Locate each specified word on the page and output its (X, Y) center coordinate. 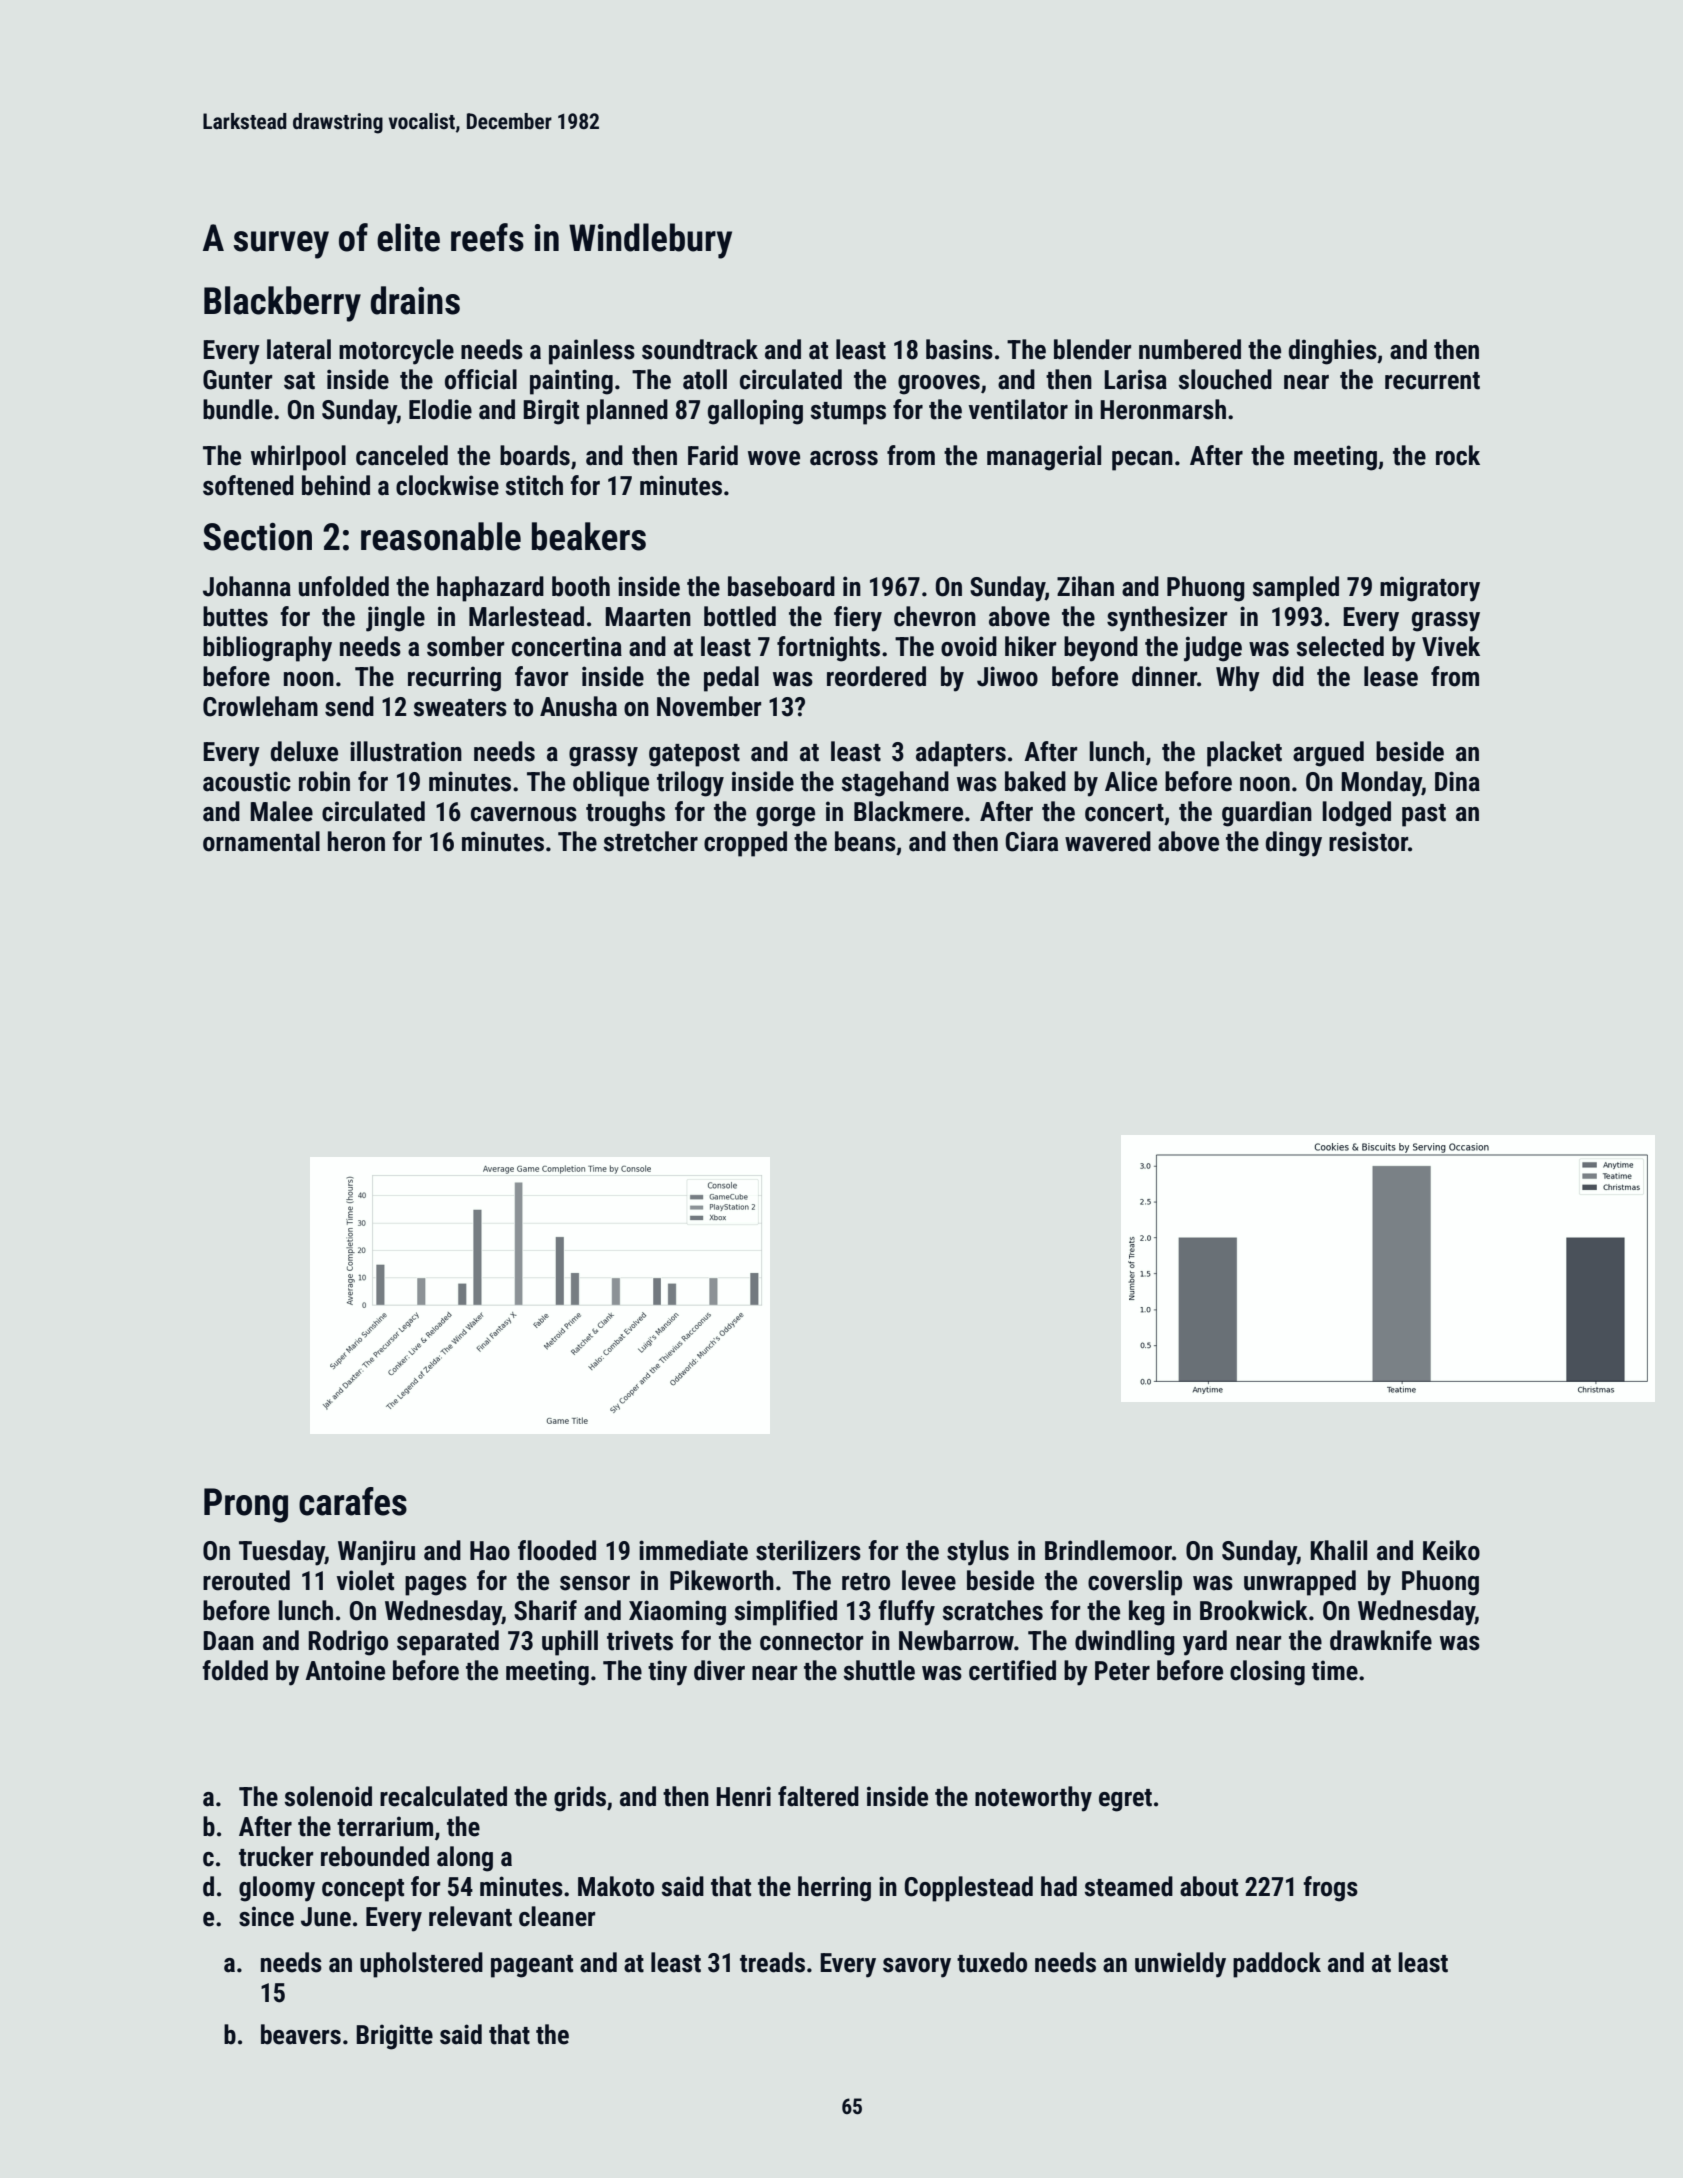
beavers (301, 2034)
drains (415, 300)
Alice (1131, 781)
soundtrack (700, 349)
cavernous (524, 814)
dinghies (1333, 352)
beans (865, 841)
